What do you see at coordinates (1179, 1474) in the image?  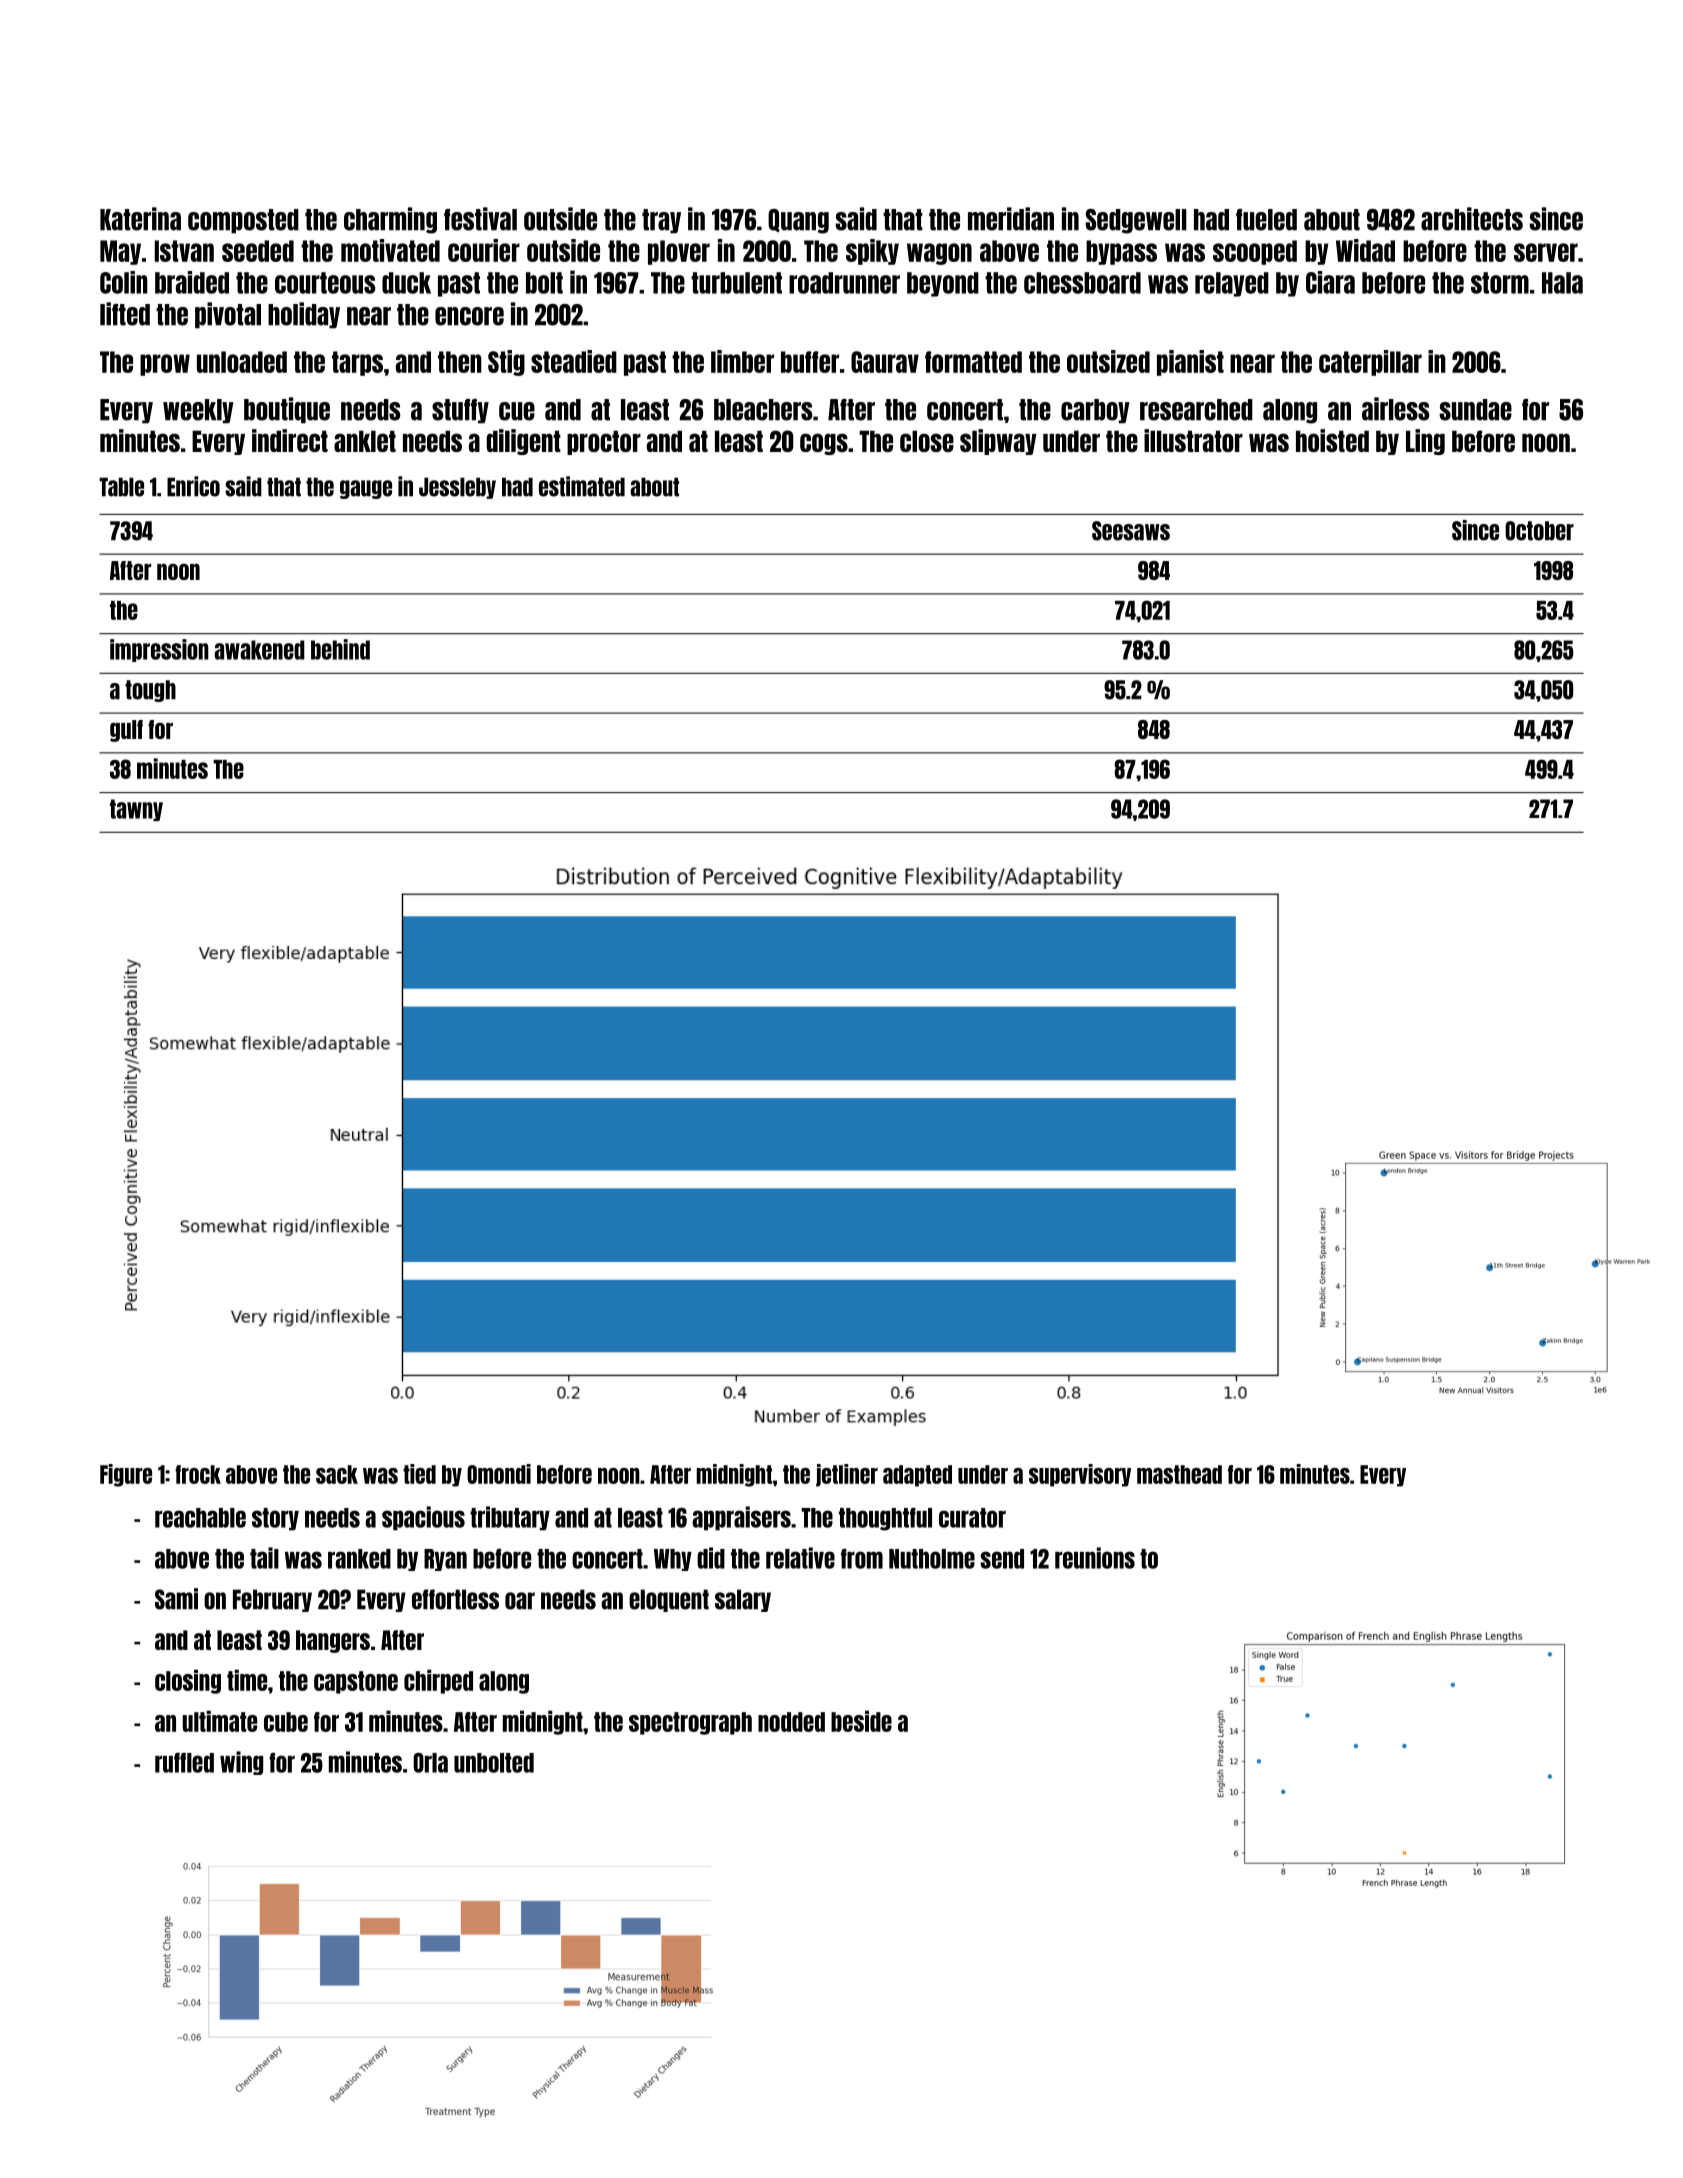 I see `masthead` at bounding box center [1179, 1474].
